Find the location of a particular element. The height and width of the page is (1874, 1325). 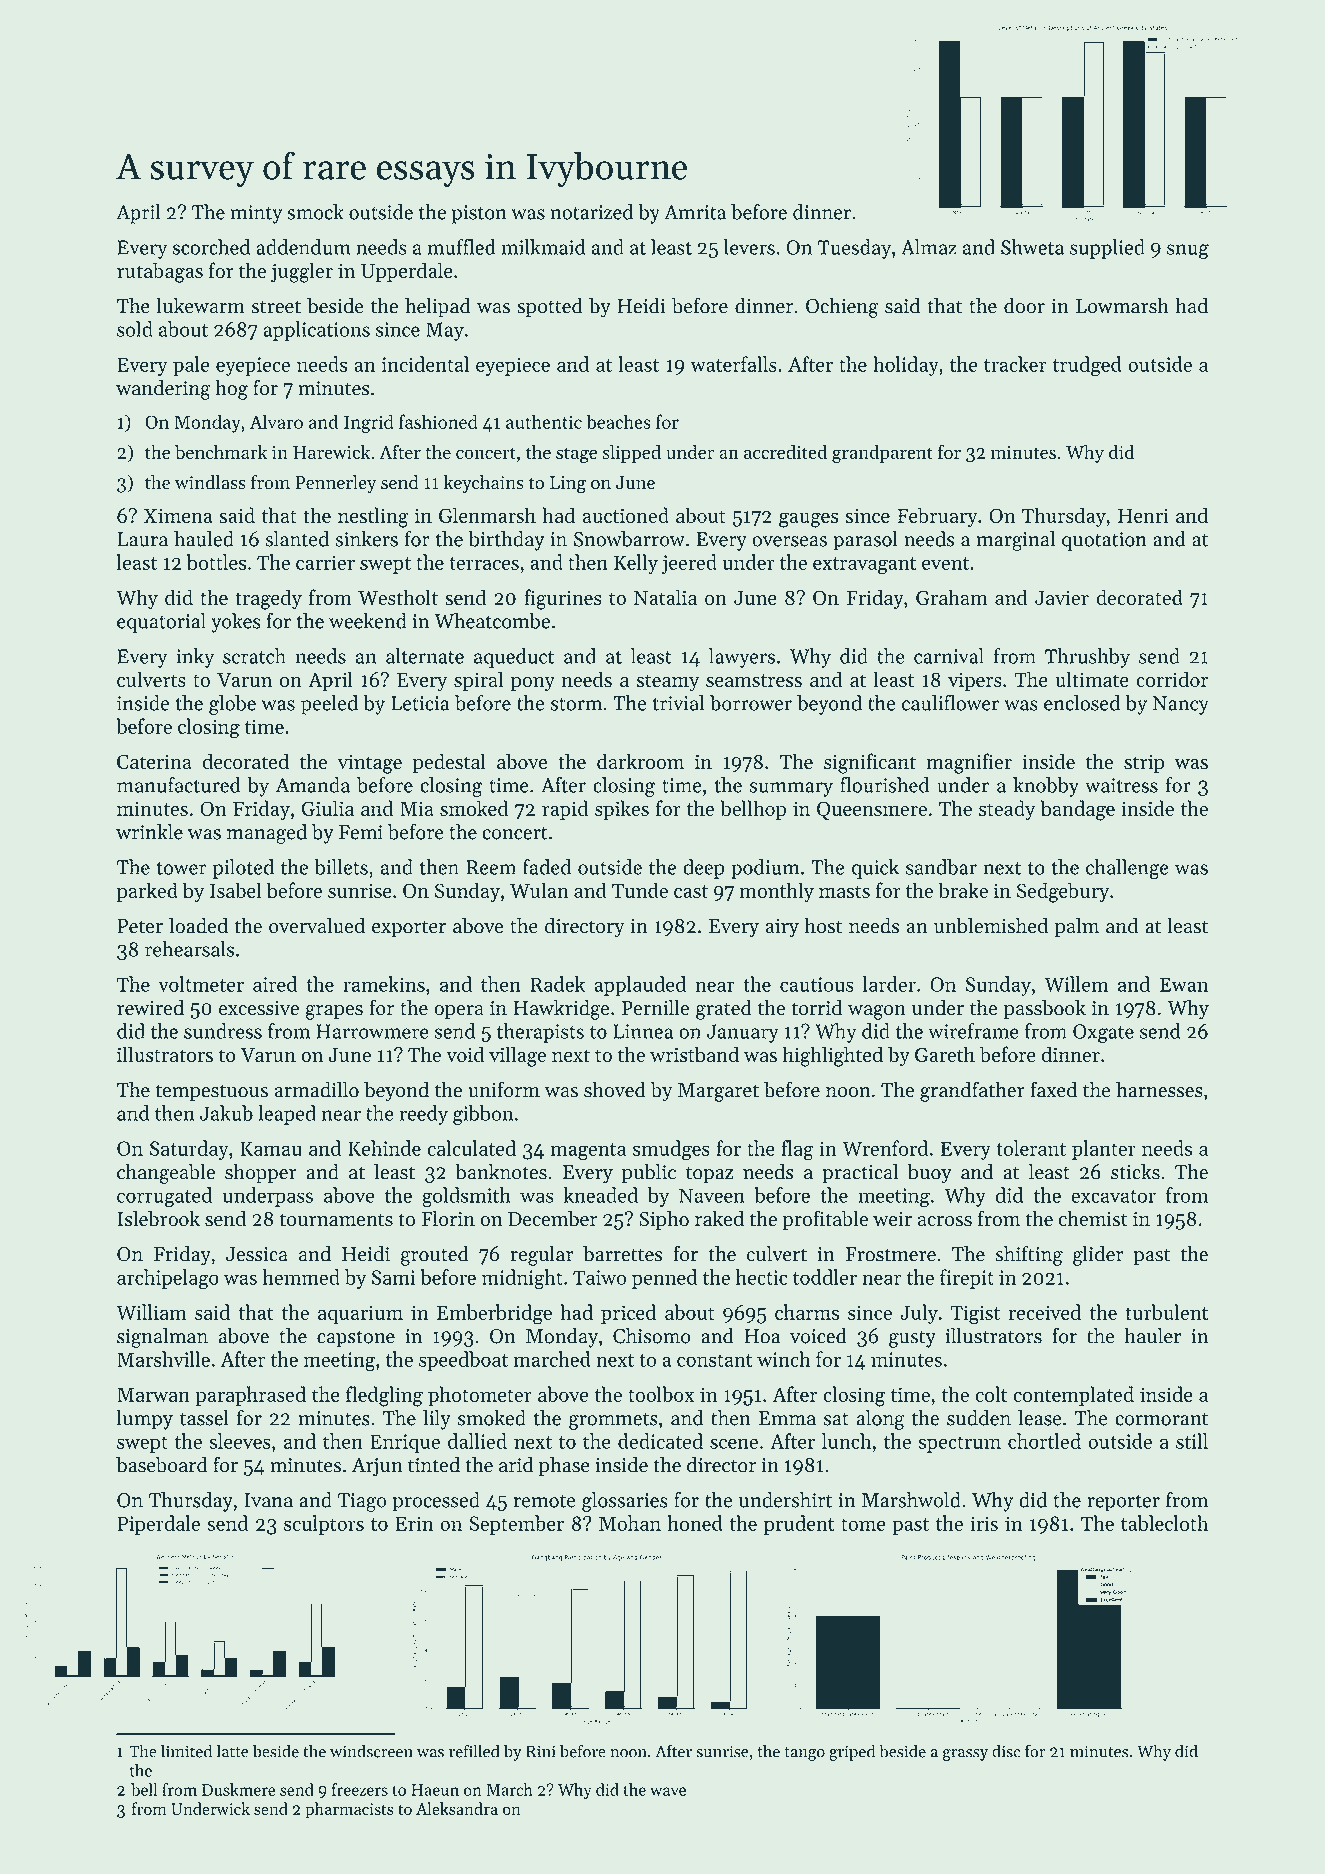

Almaz is located at coordinates (929, 247).
